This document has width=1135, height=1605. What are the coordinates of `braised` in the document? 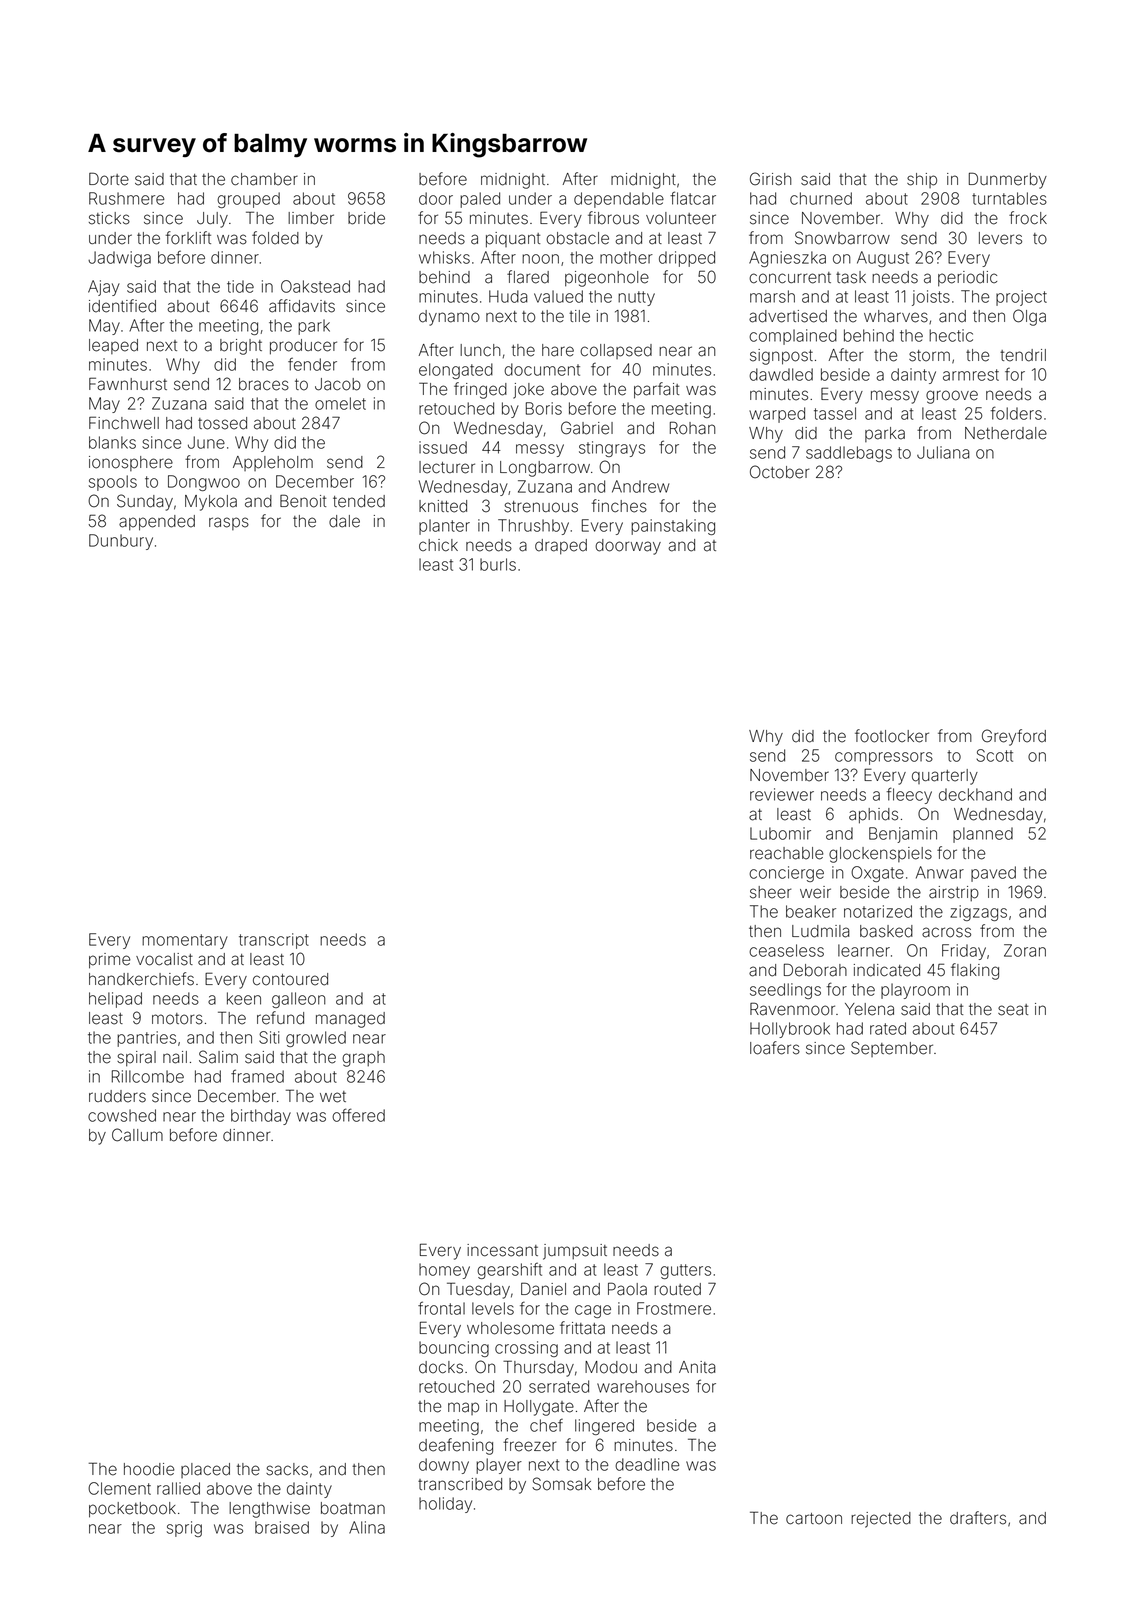 It's located at (282, 1527).
